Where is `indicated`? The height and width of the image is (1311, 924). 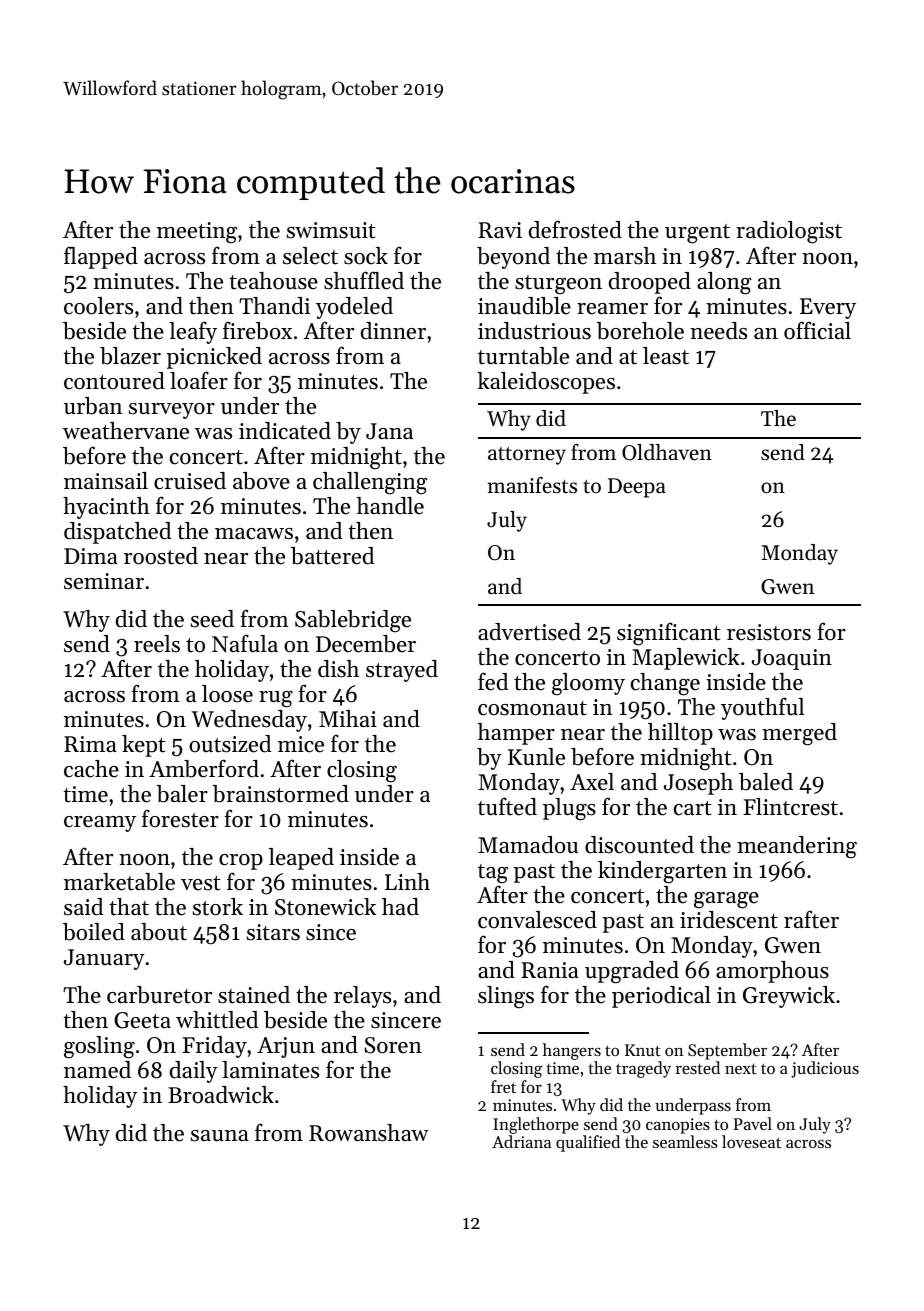 indicated is located at coordinates (285, 431).
